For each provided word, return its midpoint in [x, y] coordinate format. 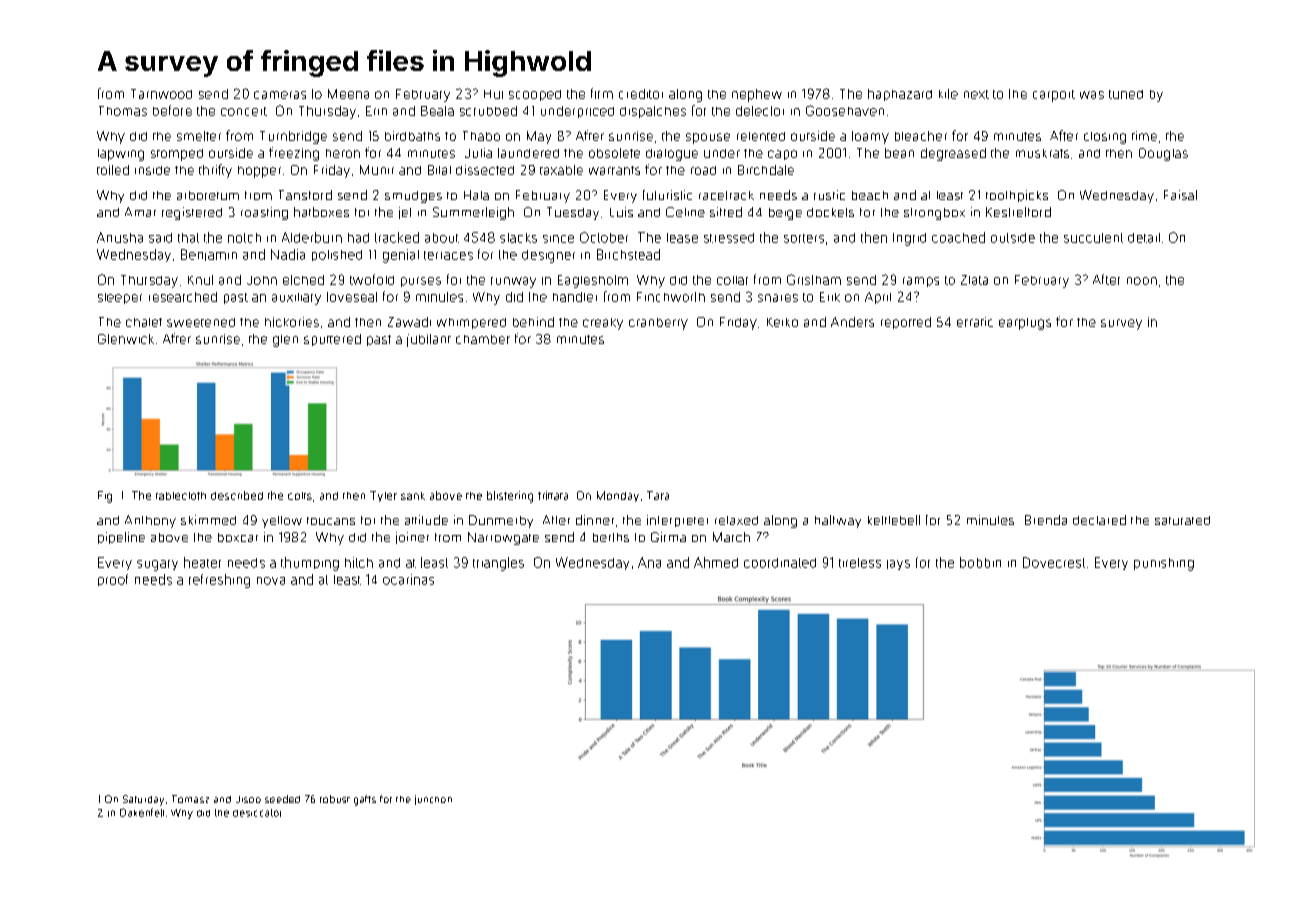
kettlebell [894, 520]
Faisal [1180, 195]
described [237, 495]
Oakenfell [142, 812]
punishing [1164, 564]
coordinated [780, 563]
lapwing [121, 155]
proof [113, 580]
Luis [621, 212]
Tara [658, 495]
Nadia [288, 254]
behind [533, 322]
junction [433, 800]
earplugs [1025, 324]
